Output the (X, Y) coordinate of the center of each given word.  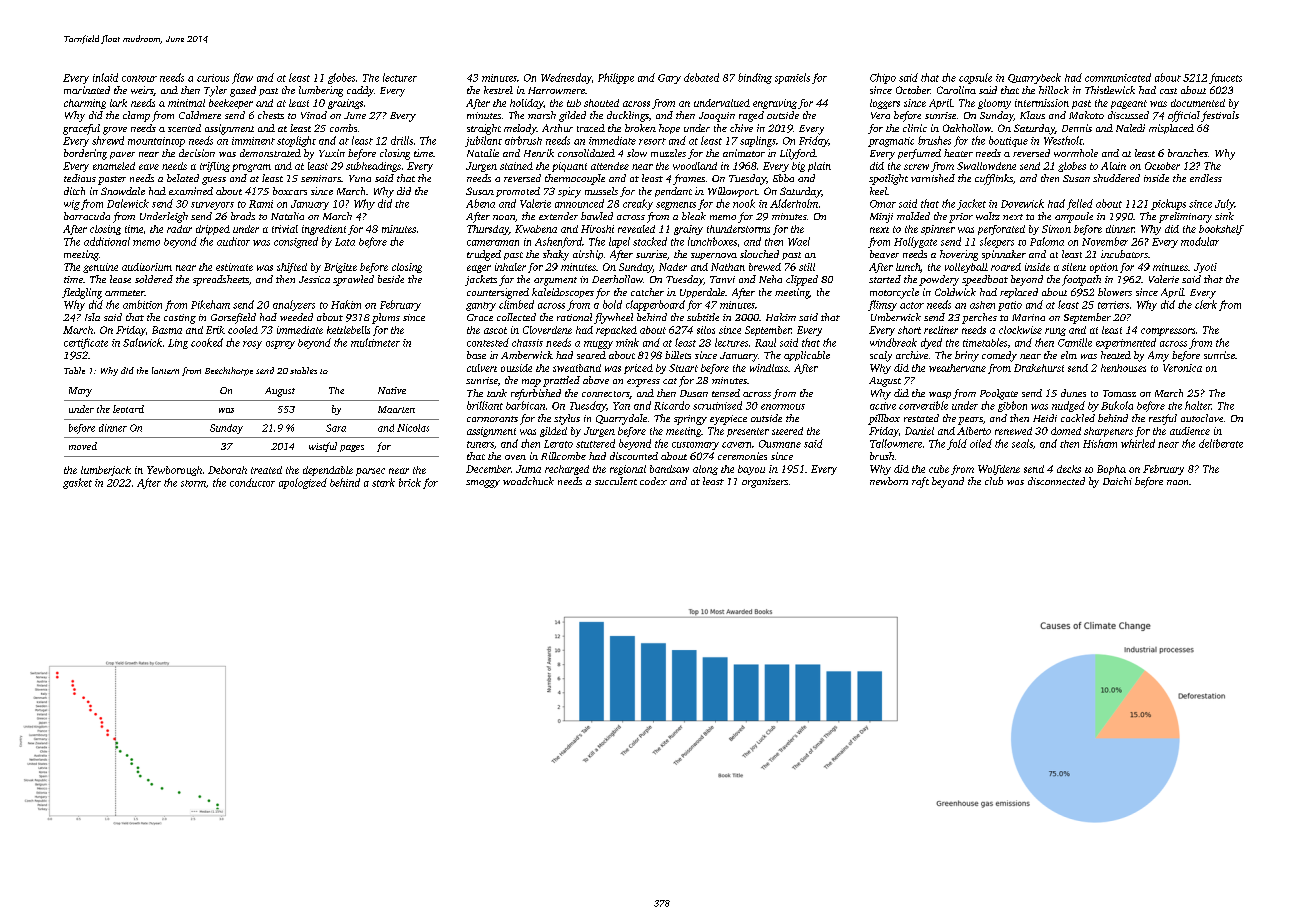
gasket (77, 483)
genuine (100, 268)
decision (197, 153)
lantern (165, 370)
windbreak (893, 342)
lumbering (321, 91)
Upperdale (702, 293)
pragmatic (891, 142)
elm (1069, 355)
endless (1206, 178)
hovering (959, 255)
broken (640, 128)
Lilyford (798, 154)
